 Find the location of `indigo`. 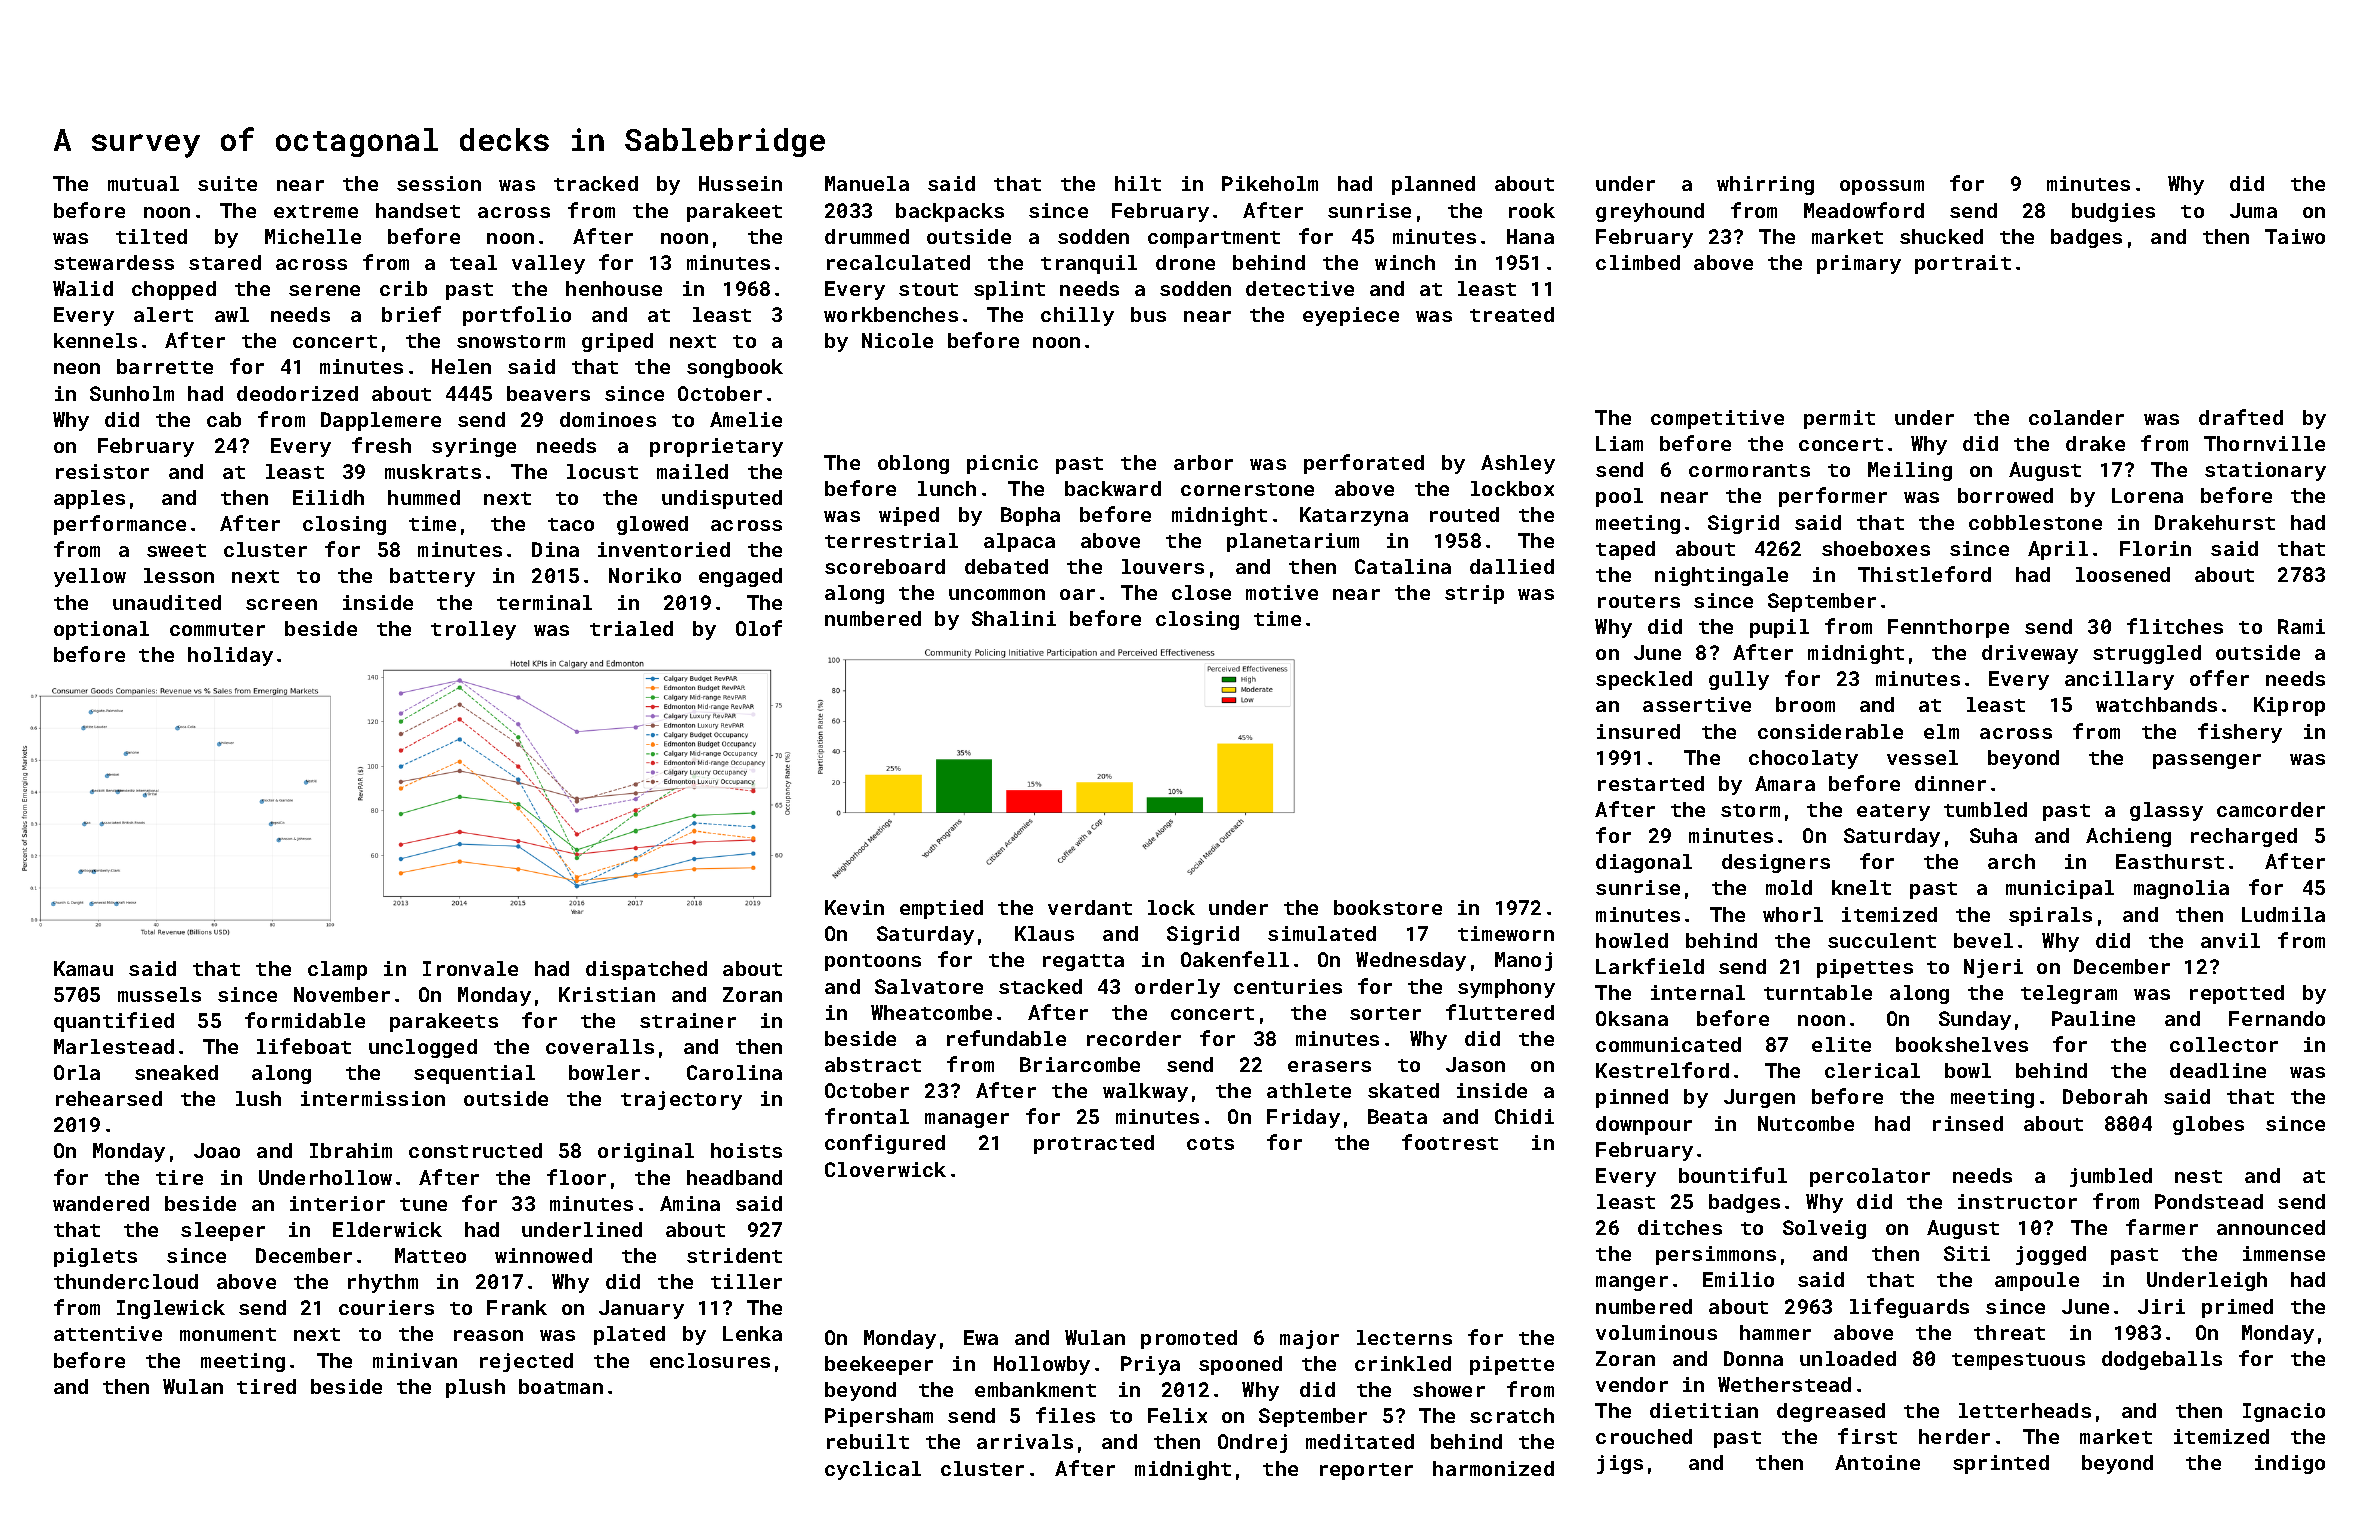

indigo is located at coordinates (2290, 1464).
